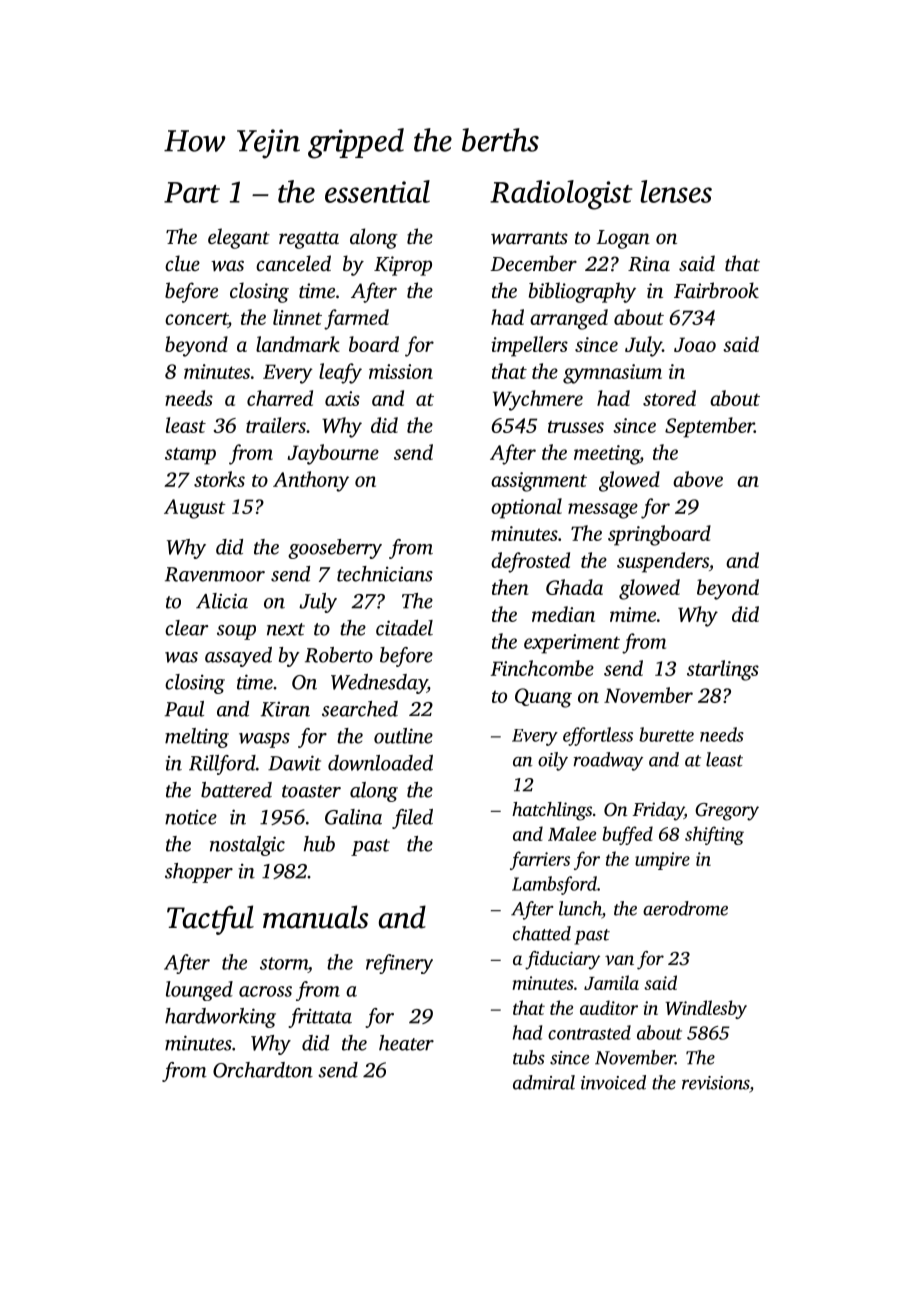  I want to click on stored, so click(669, 398).
